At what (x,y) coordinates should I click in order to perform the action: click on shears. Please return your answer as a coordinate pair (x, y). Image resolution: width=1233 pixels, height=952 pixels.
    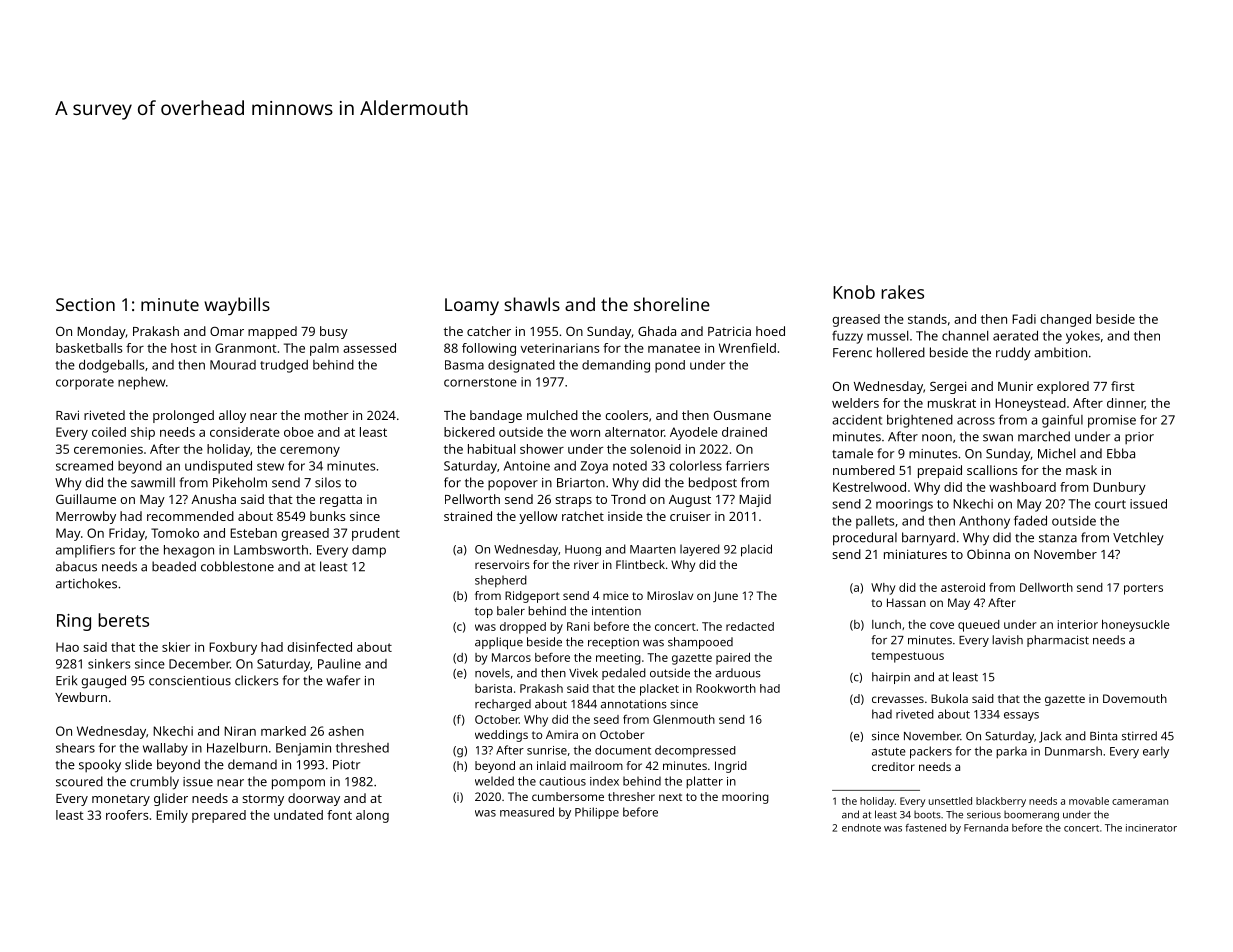
    Looking at the image, I should click on (75, 748).
